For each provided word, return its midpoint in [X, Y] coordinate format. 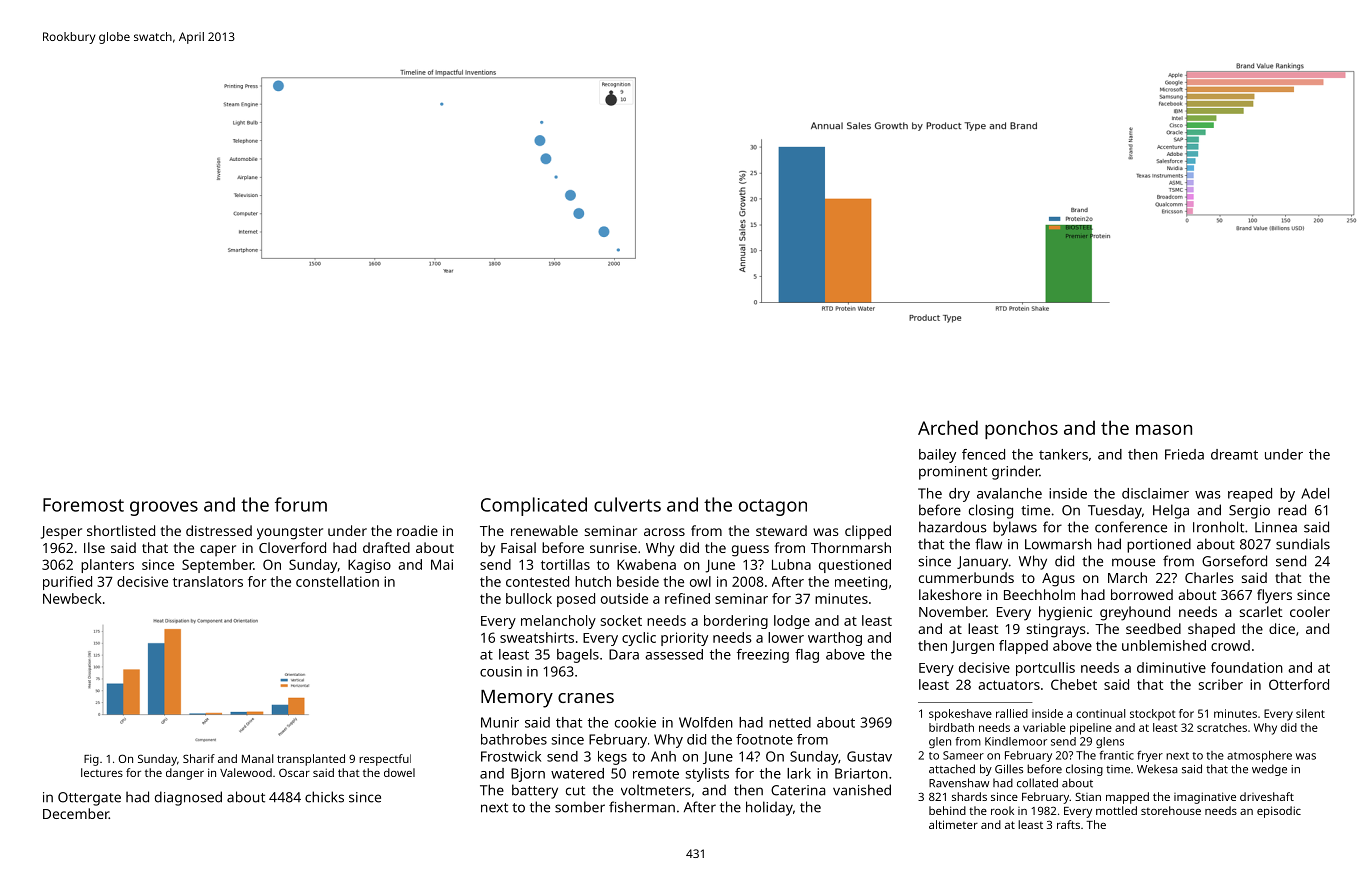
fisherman [642, 807]
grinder [1015, 472]
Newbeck [72, 598]
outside [624, 598]
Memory [517, 699]
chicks [324, 797]
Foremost [83, 505]
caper [218, 550]
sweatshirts [537, 637]
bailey [937, 456]
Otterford [1299, 684]
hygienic [1065, 613]
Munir [500, 722]
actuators [1009, 685]
